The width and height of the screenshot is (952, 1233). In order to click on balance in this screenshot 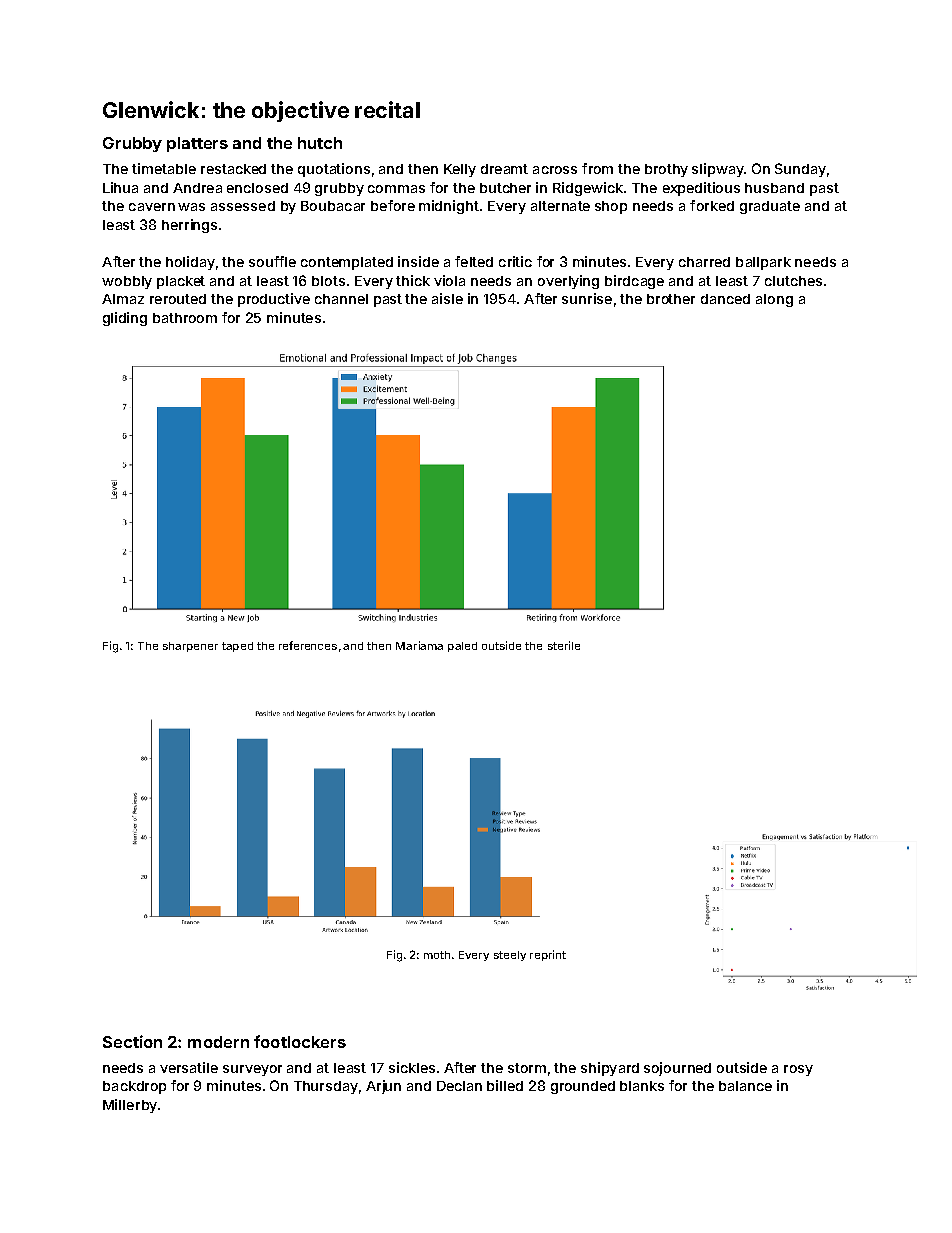, I will do `click(745, 1086)`.
